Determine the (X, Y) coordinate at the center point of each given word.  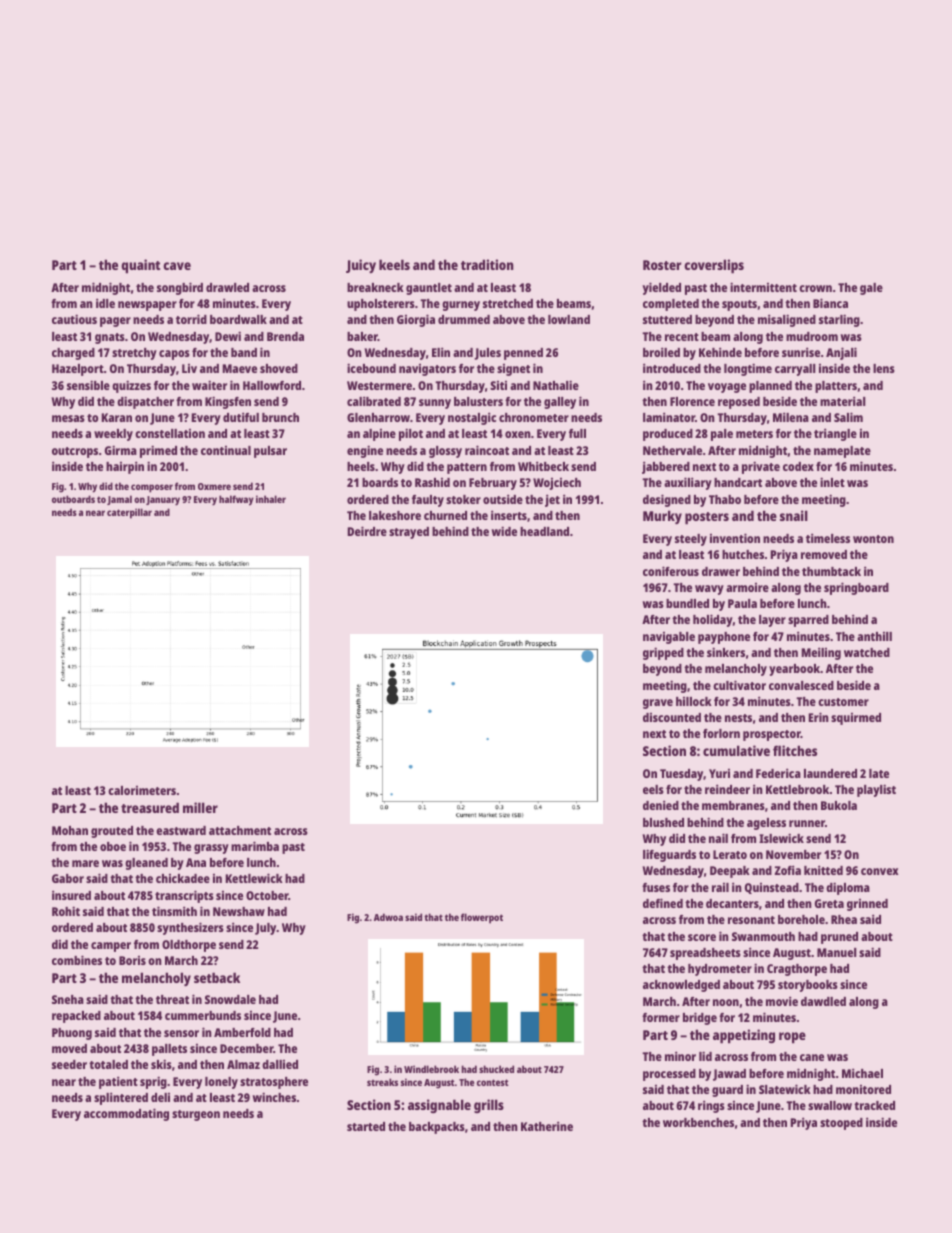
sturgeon (196, 1115)
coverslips (714, 266)
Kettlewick (254, 878)
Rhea (844, 919)
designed (667, 500)
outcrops (75, 452)
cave (177, 266)
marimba (255, 846)
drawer (721, 571)
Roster (662, 265)
